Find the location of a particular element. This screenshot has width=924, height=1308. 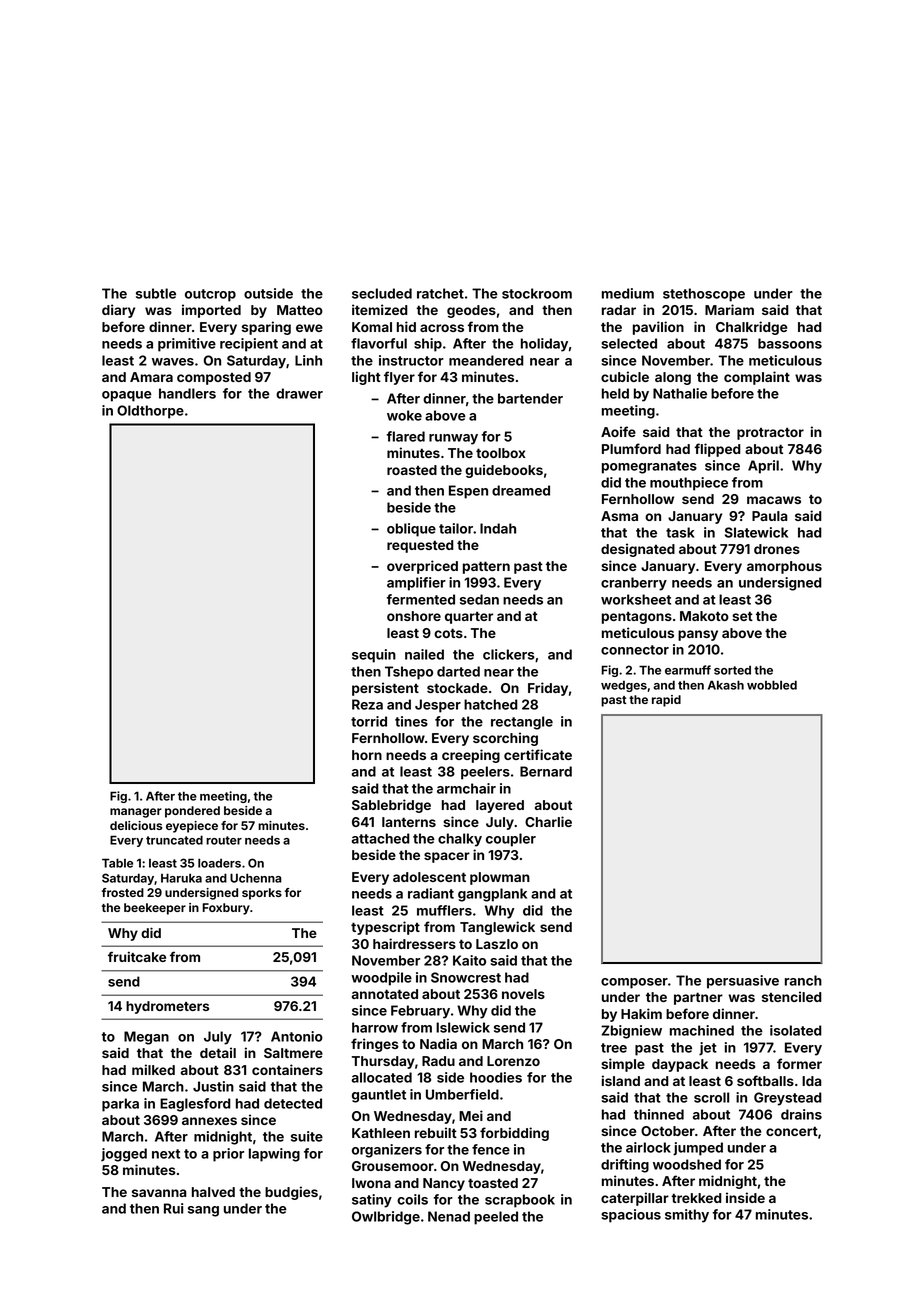

instructor is located at coordinates (411, 360).
